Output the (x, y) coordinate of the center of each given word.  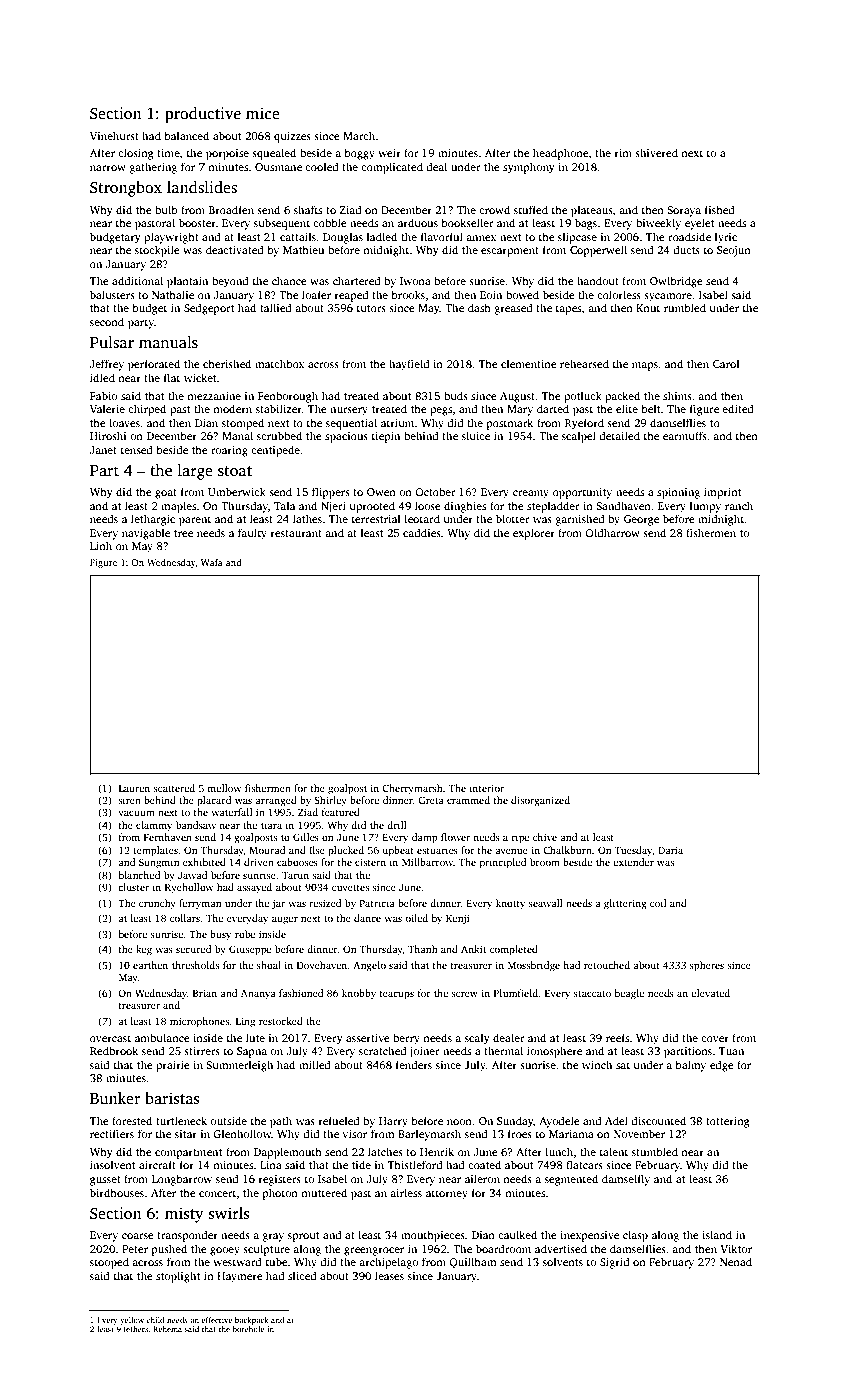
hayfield (409, 365)
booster (197, 222)
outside (228, 1120)
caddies (422, 532)
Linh (101, 545)
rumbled (685, 307)
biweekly (658, 224)
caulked (517, 1234)
